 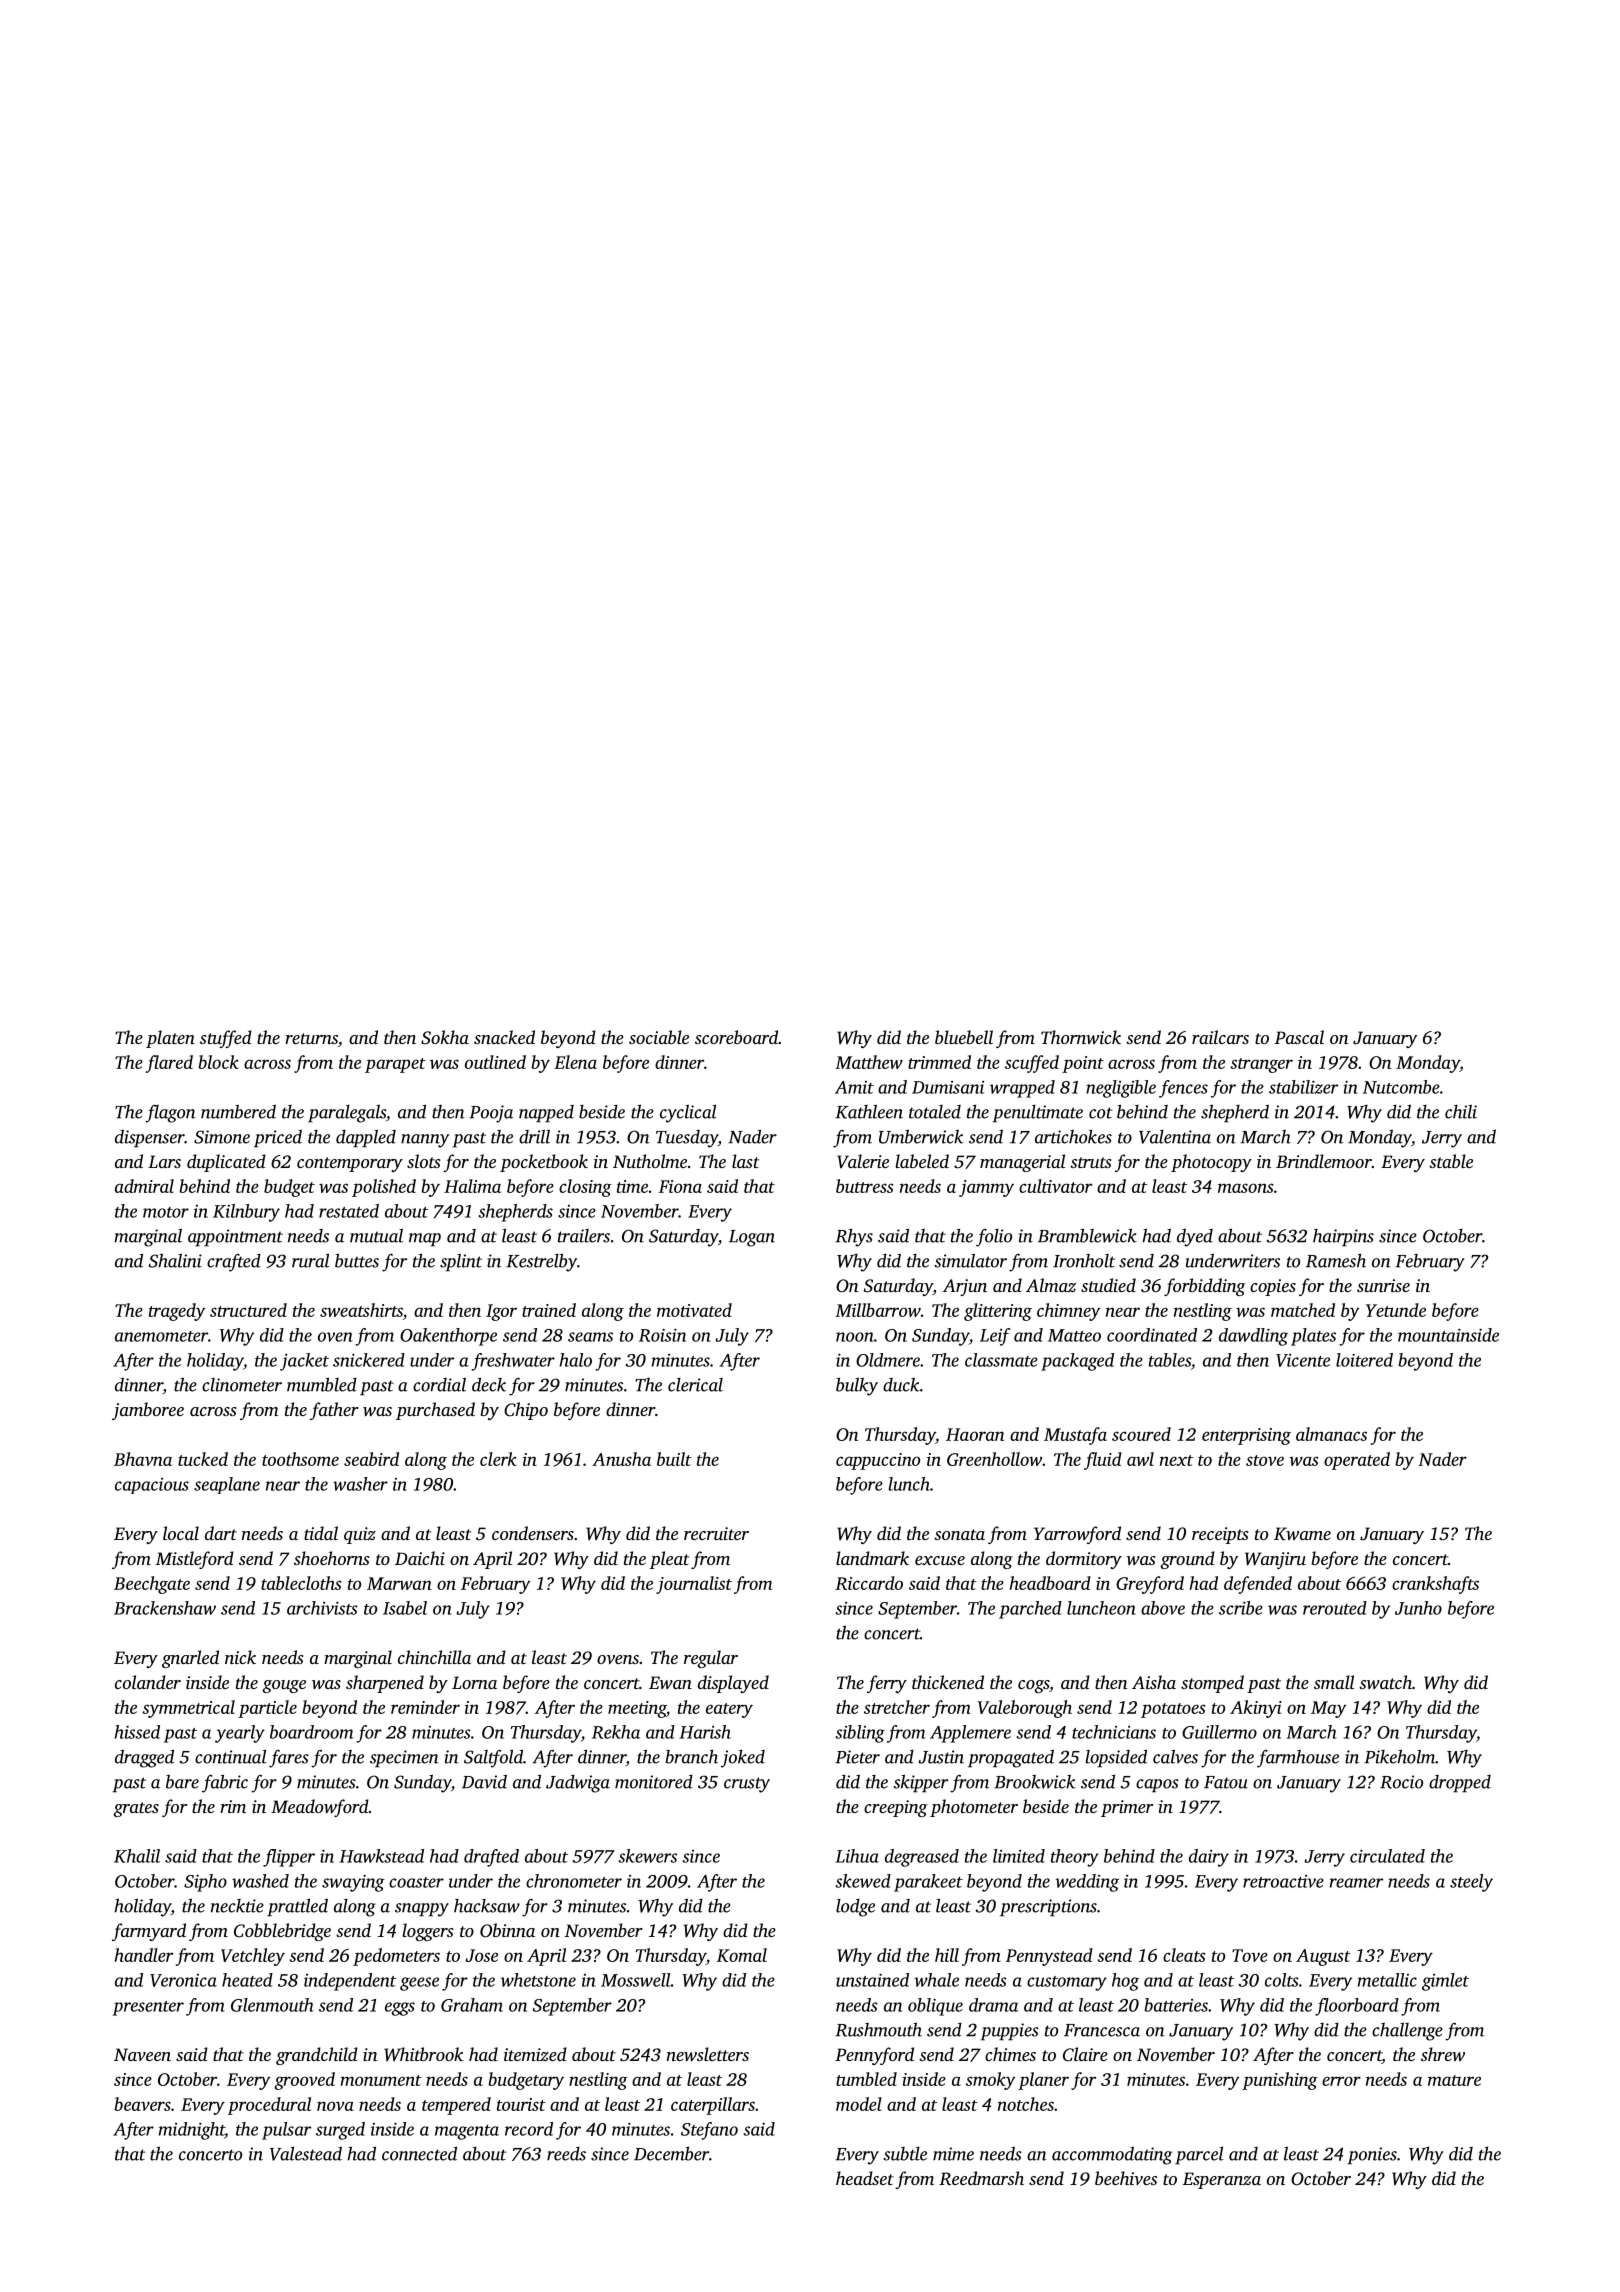 What do you see at coordinates (711, 1659) in the screenshot?
I see `regular` at bounding box center [711, 1659].
